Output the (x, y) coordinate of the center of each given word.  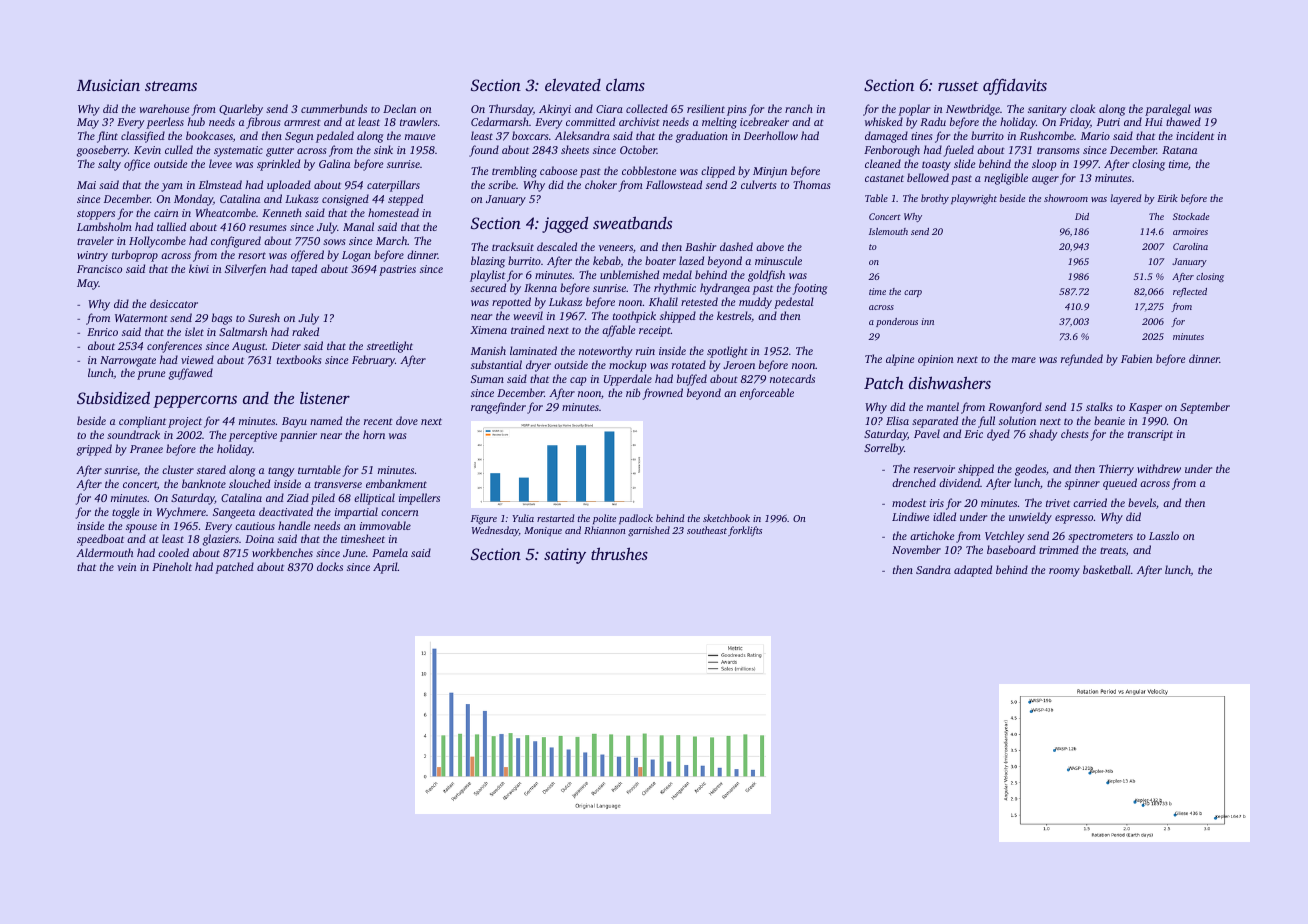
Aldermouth (104, 552)
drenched (914, 482)
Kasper (1145, 408)
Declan (399, 108)
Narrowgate (128, 361)
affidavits (1015, 86)
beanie (1109, 420)
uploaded (289, 186)
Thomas (811, 184)
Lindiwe (911, 516)
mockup (628, 366)
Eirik (1167, 198)
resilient (706, 108)
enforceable (767, 394)
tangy (281, 472)
